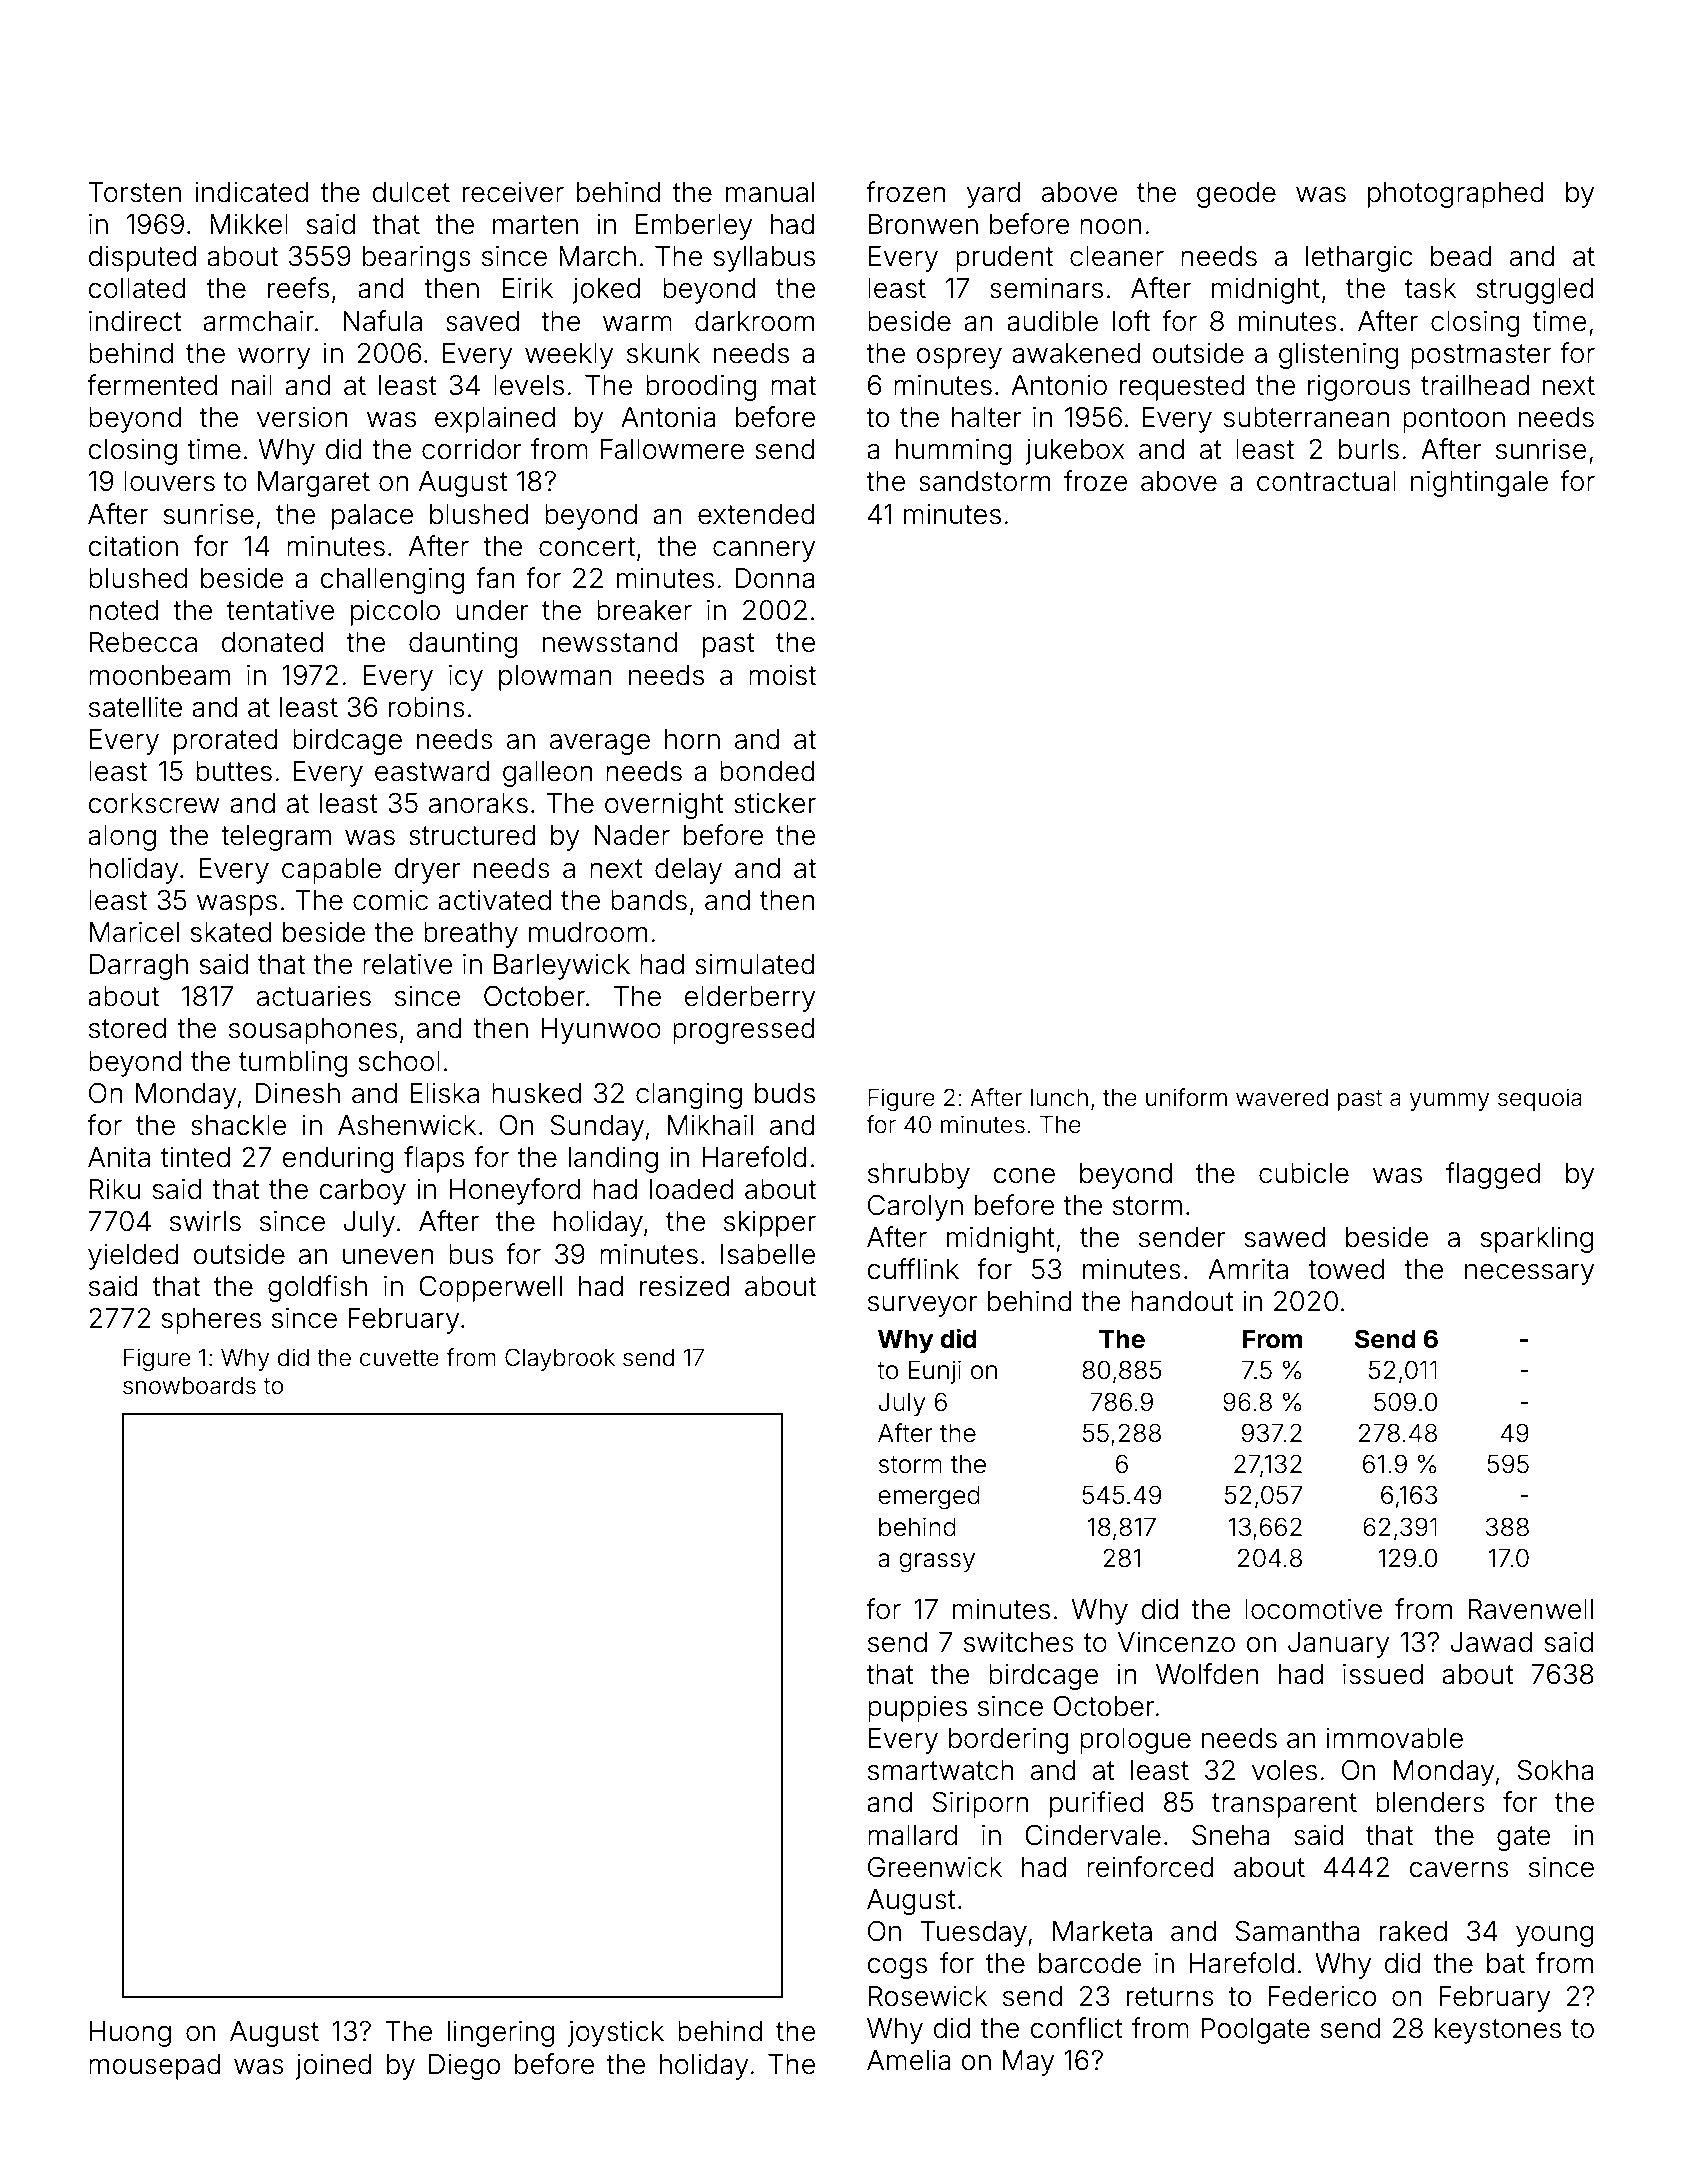  Describe the element at coordinates (1326, 481) in the page. I see `contractual` at that location.
